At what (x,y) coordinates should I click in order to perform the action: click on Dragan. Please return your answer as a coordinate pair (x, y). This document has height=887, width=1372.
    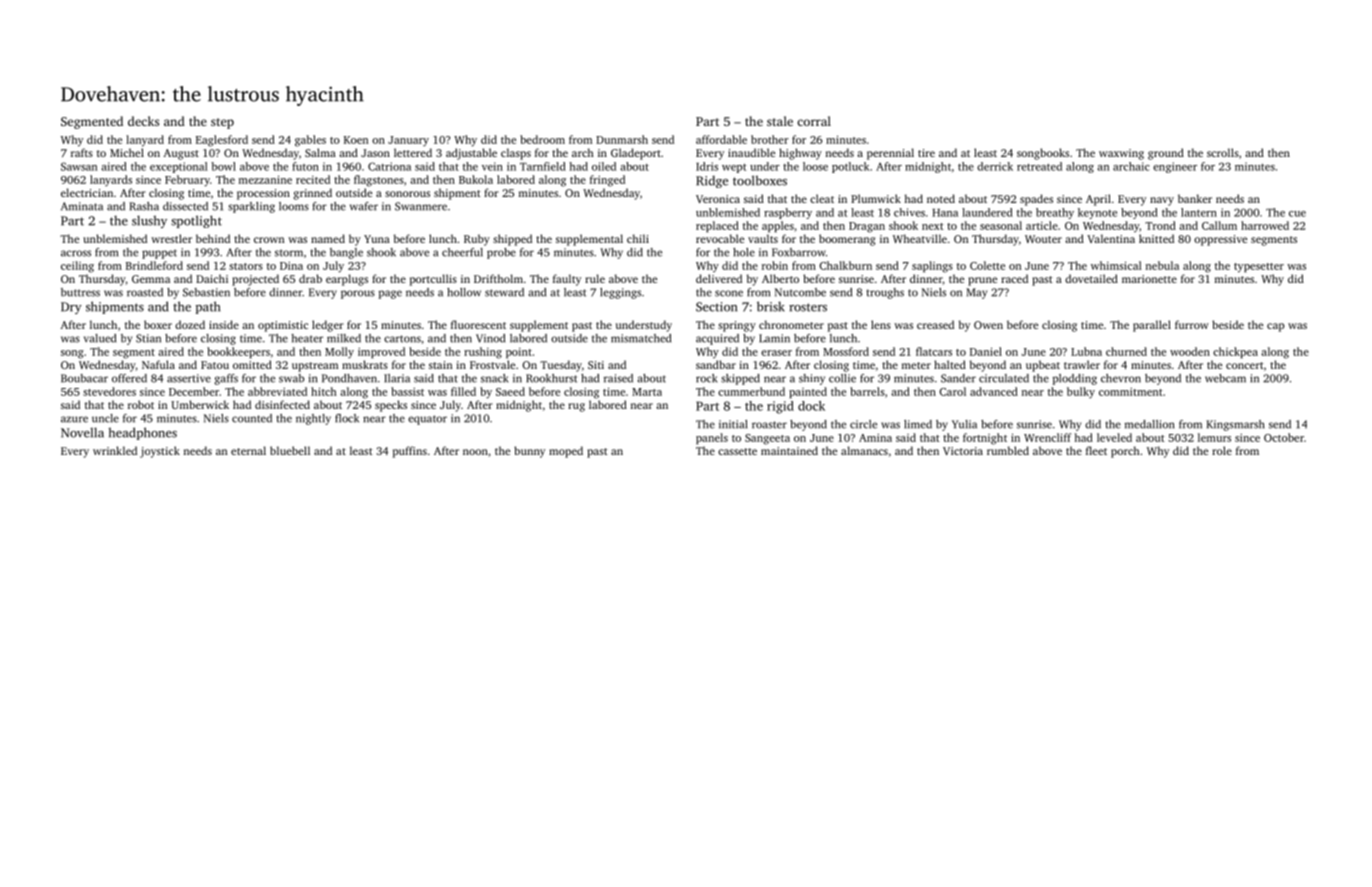
    Looking at the image, I should click on (867, 227).
